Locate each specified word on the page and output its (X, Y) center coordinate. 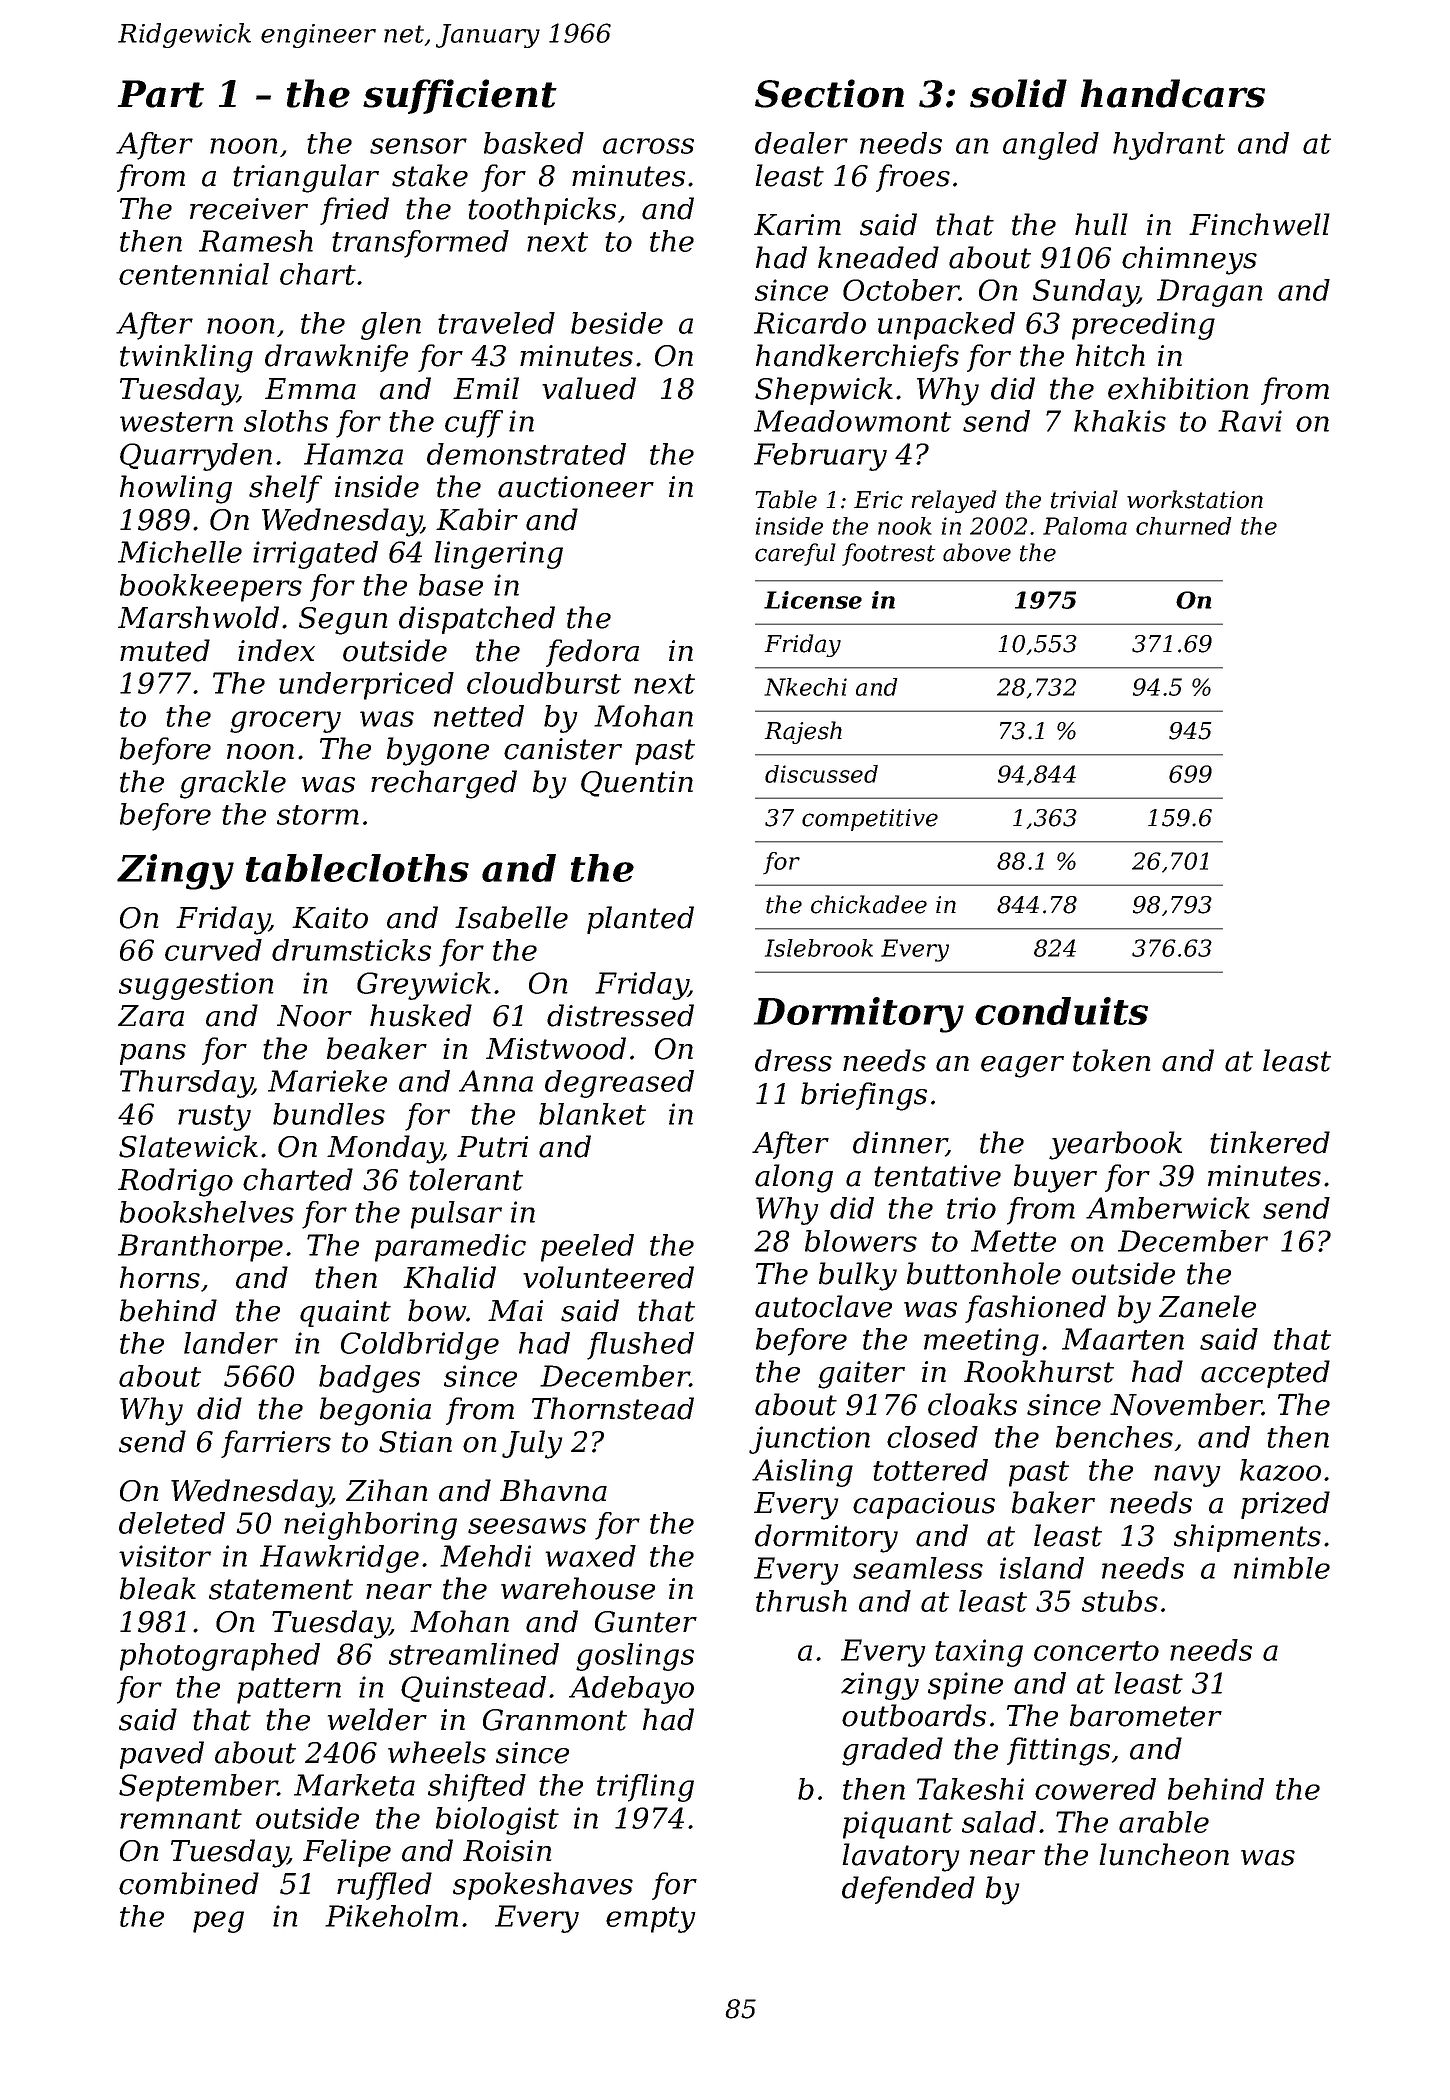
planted (640, 920)
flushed (640, 1346)
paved (162, 1755)
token (1111, 1060)
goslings (635, 1657)
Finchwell (1259, 224)
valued (589, 388)
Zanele (1207, 1306)
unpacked (946, 326)
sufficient (460, 96)
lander (231, 1343)
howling (176, 489)
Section (829, 93)
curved (213, 950)
